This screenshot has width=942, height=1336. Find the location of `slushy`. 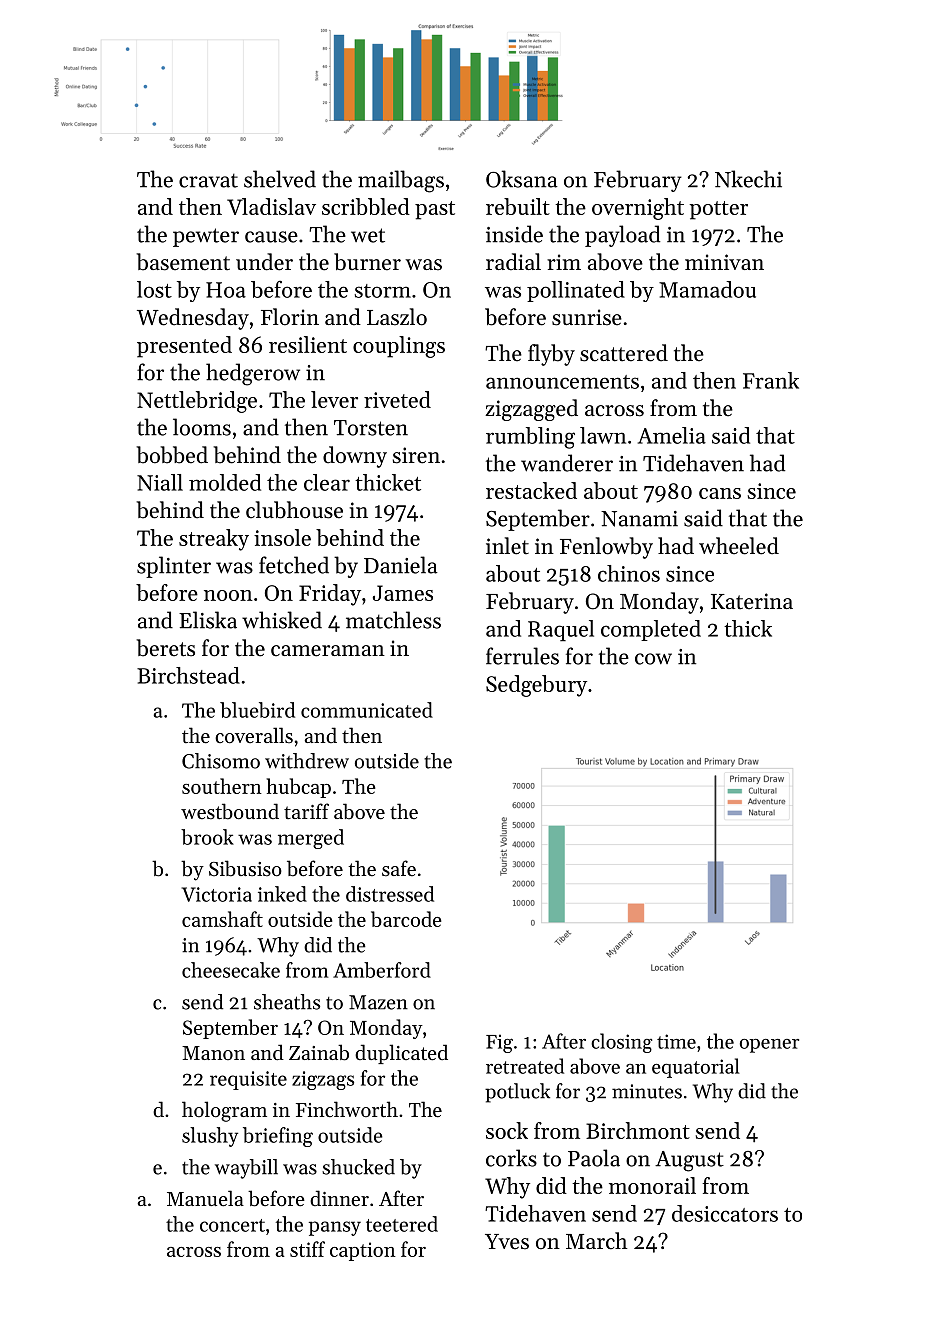

slushy is located at coordinates (210, 1137).
